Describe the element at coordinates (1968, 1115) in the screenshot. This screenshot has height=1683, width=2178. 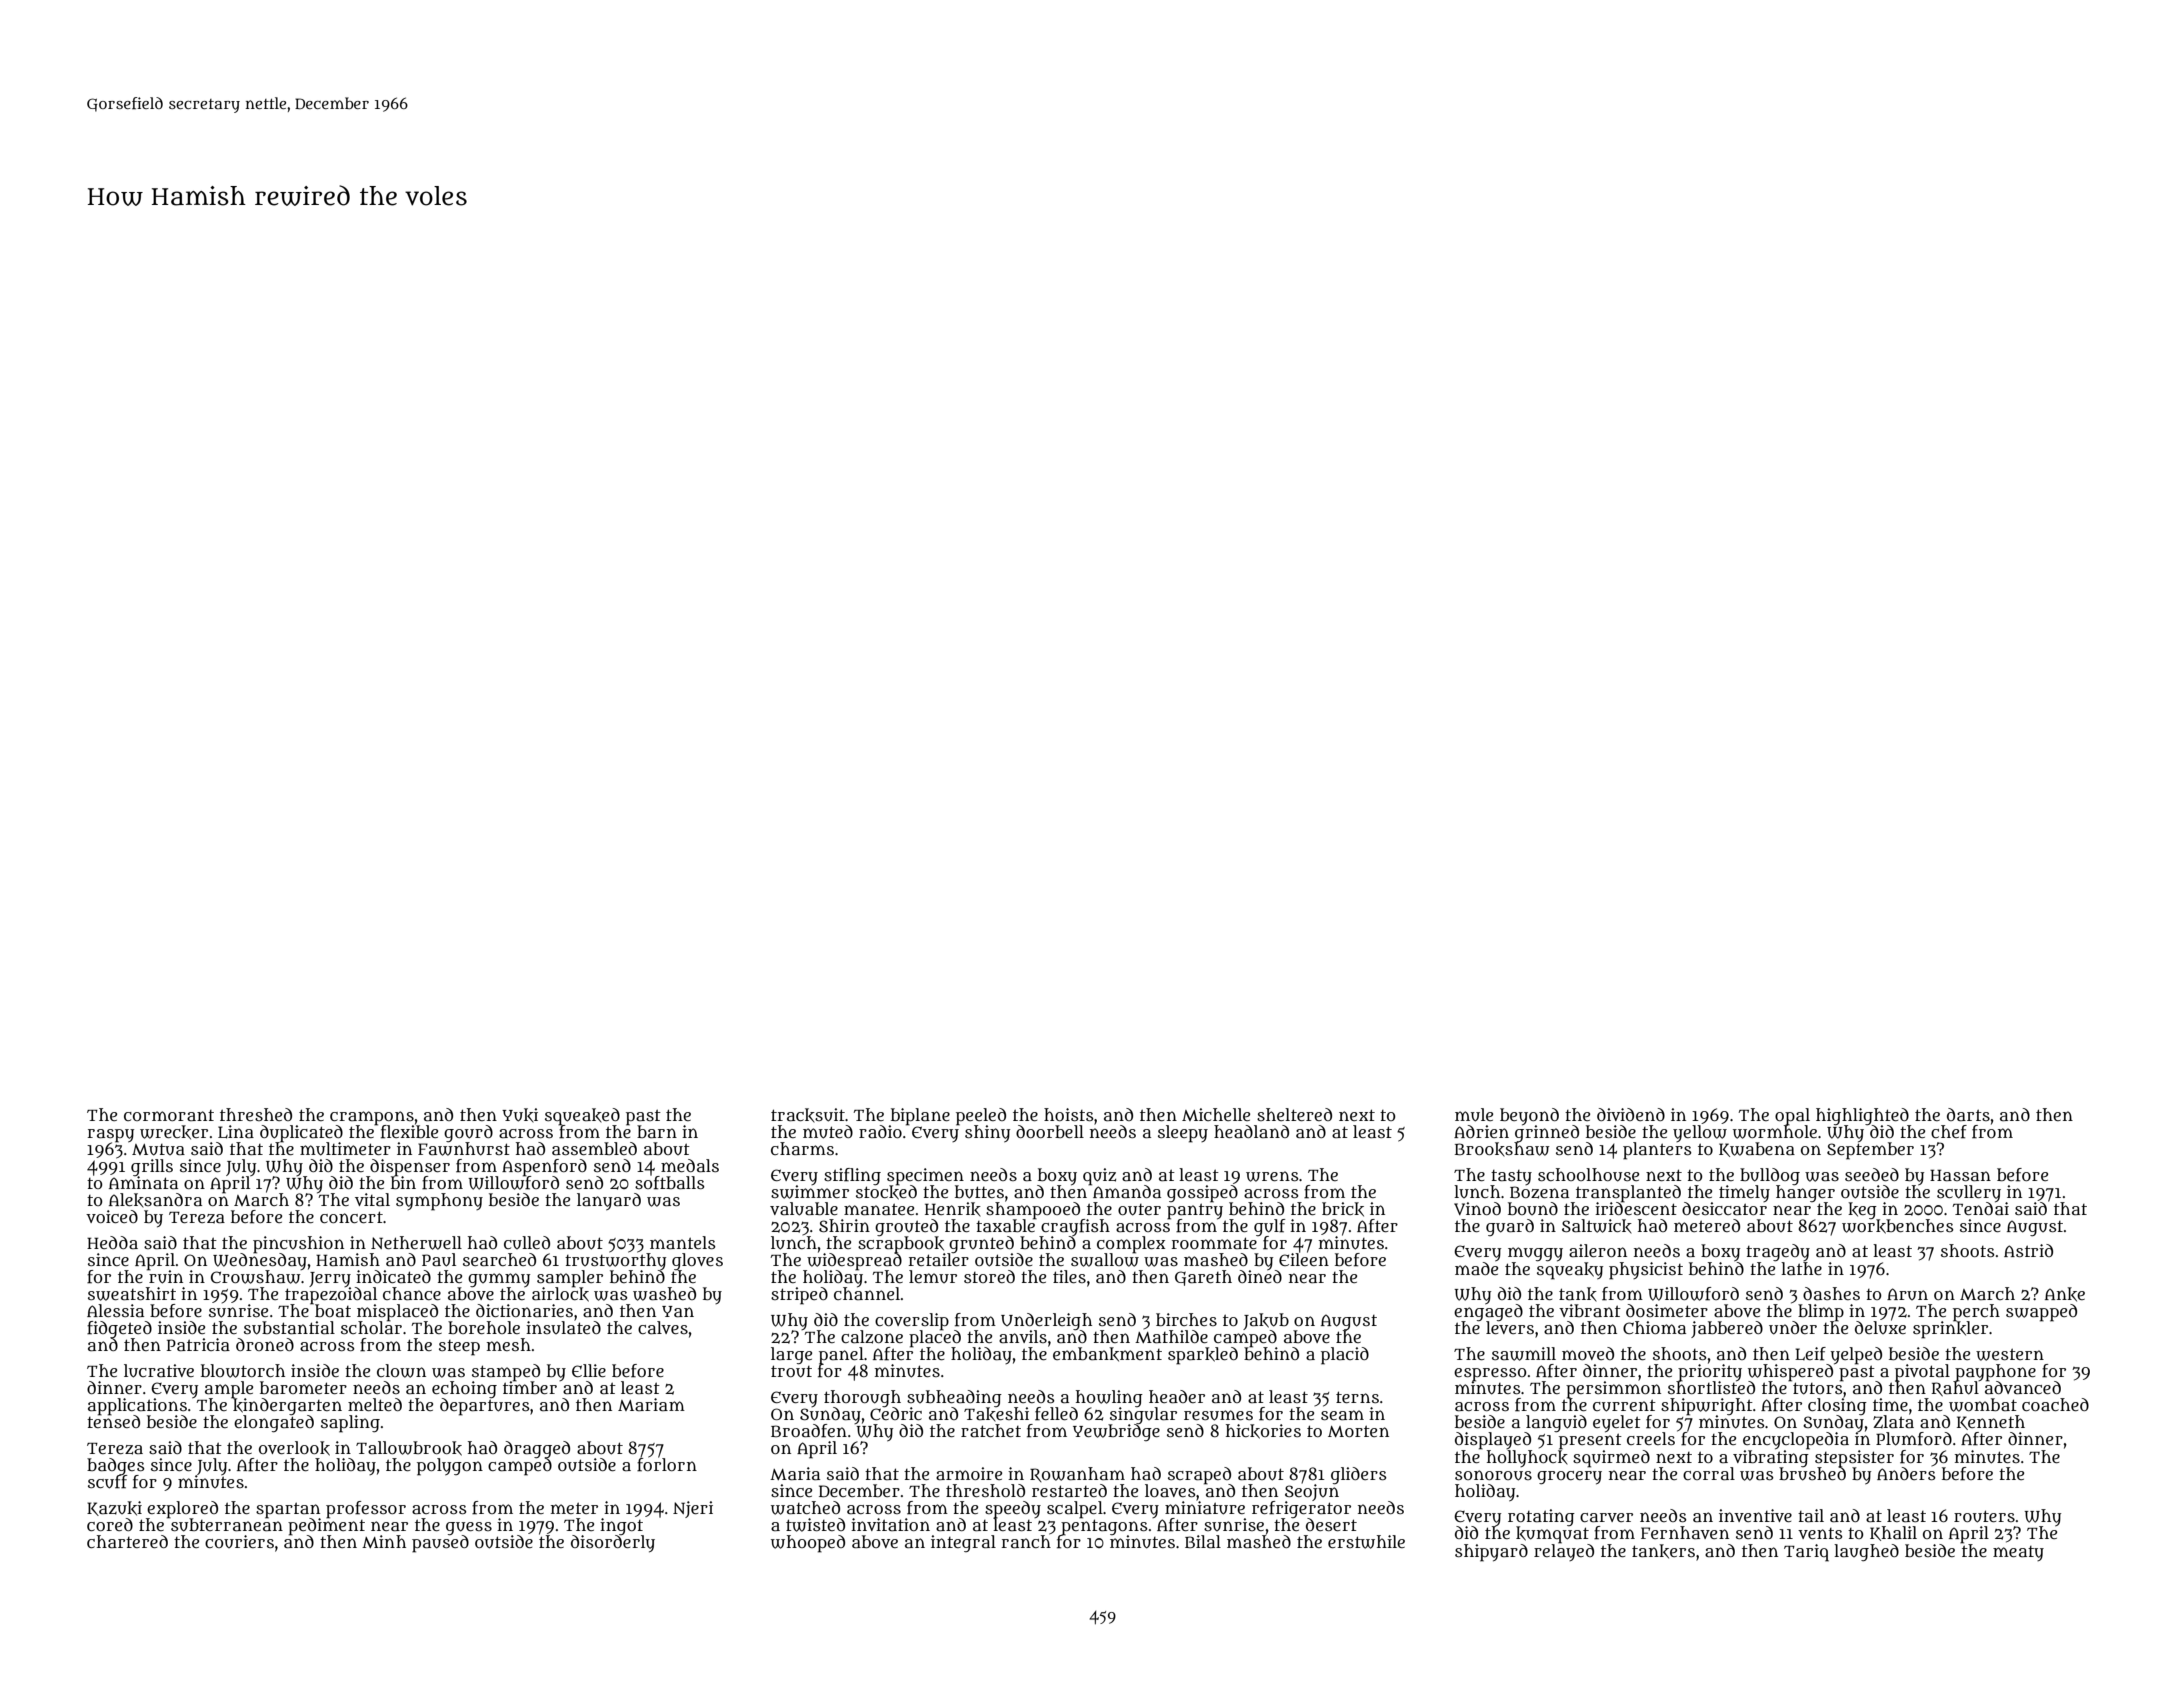
I see `darts` at that location.
